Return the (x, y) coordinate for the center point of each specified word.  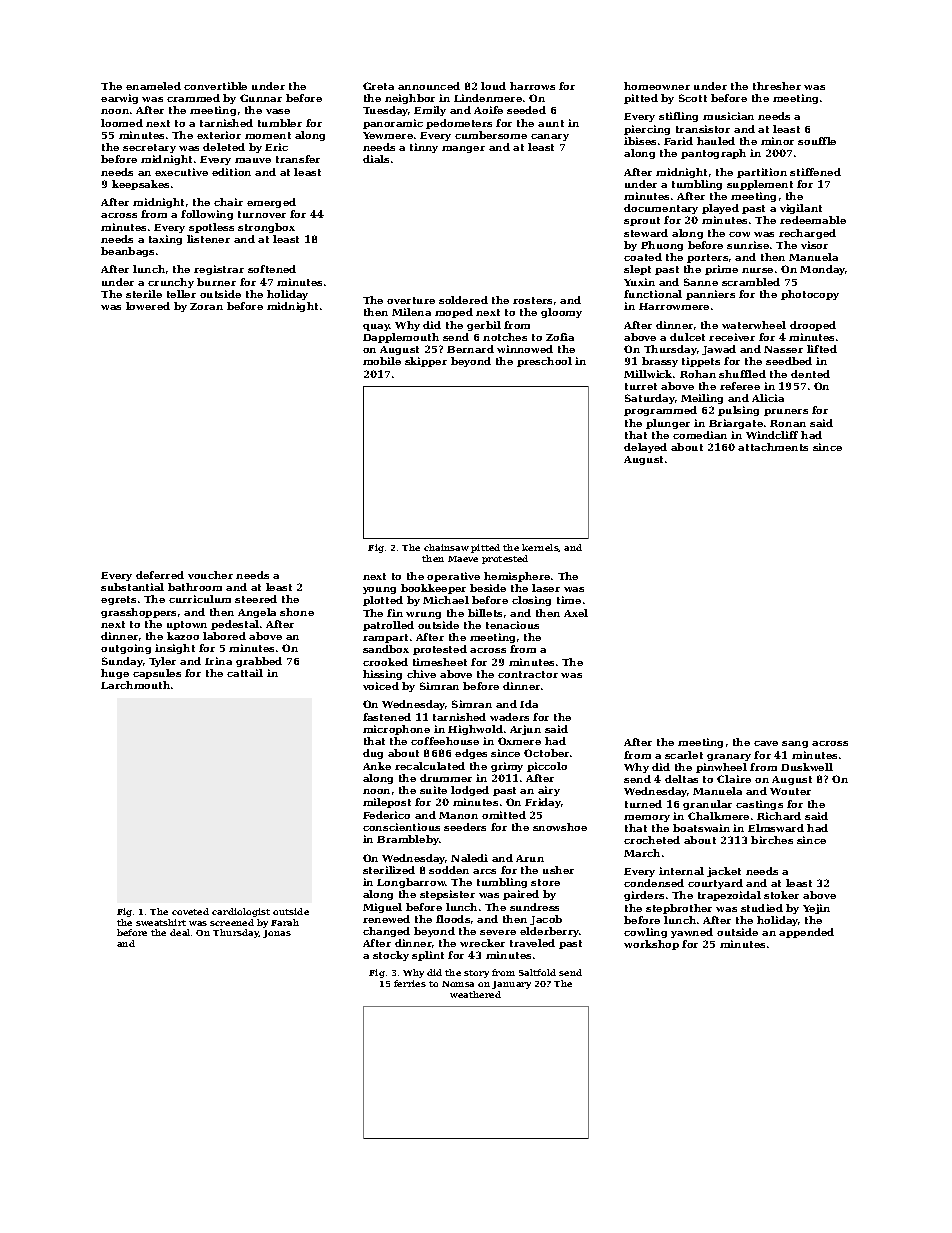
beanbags (127, 252)
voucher (210, 575)
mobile (382, 361)
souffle (817, 141)
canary (550, 137)
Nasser (783, 349)
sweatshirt (161, 922)
